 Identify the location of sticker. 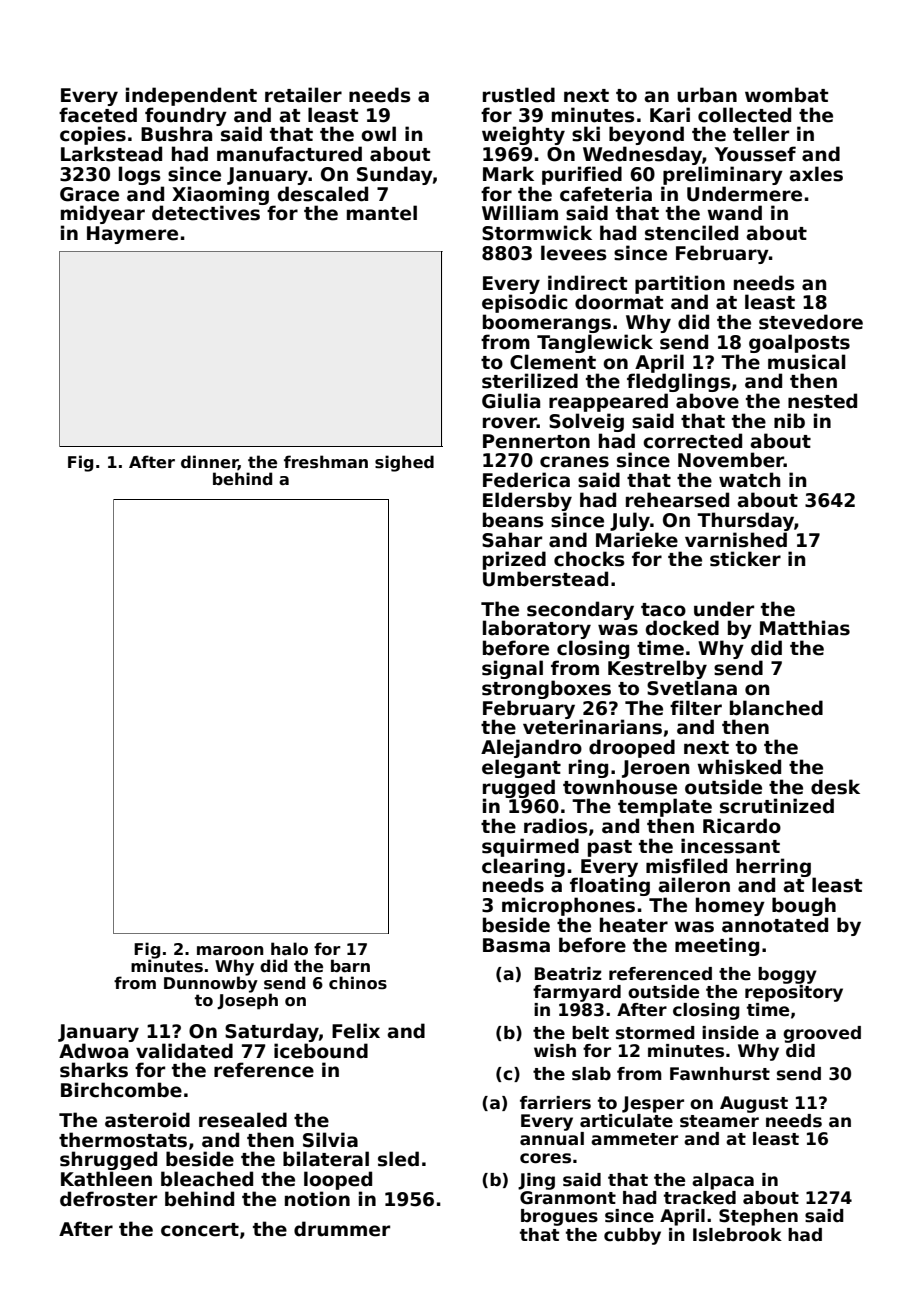
(745, 559).
